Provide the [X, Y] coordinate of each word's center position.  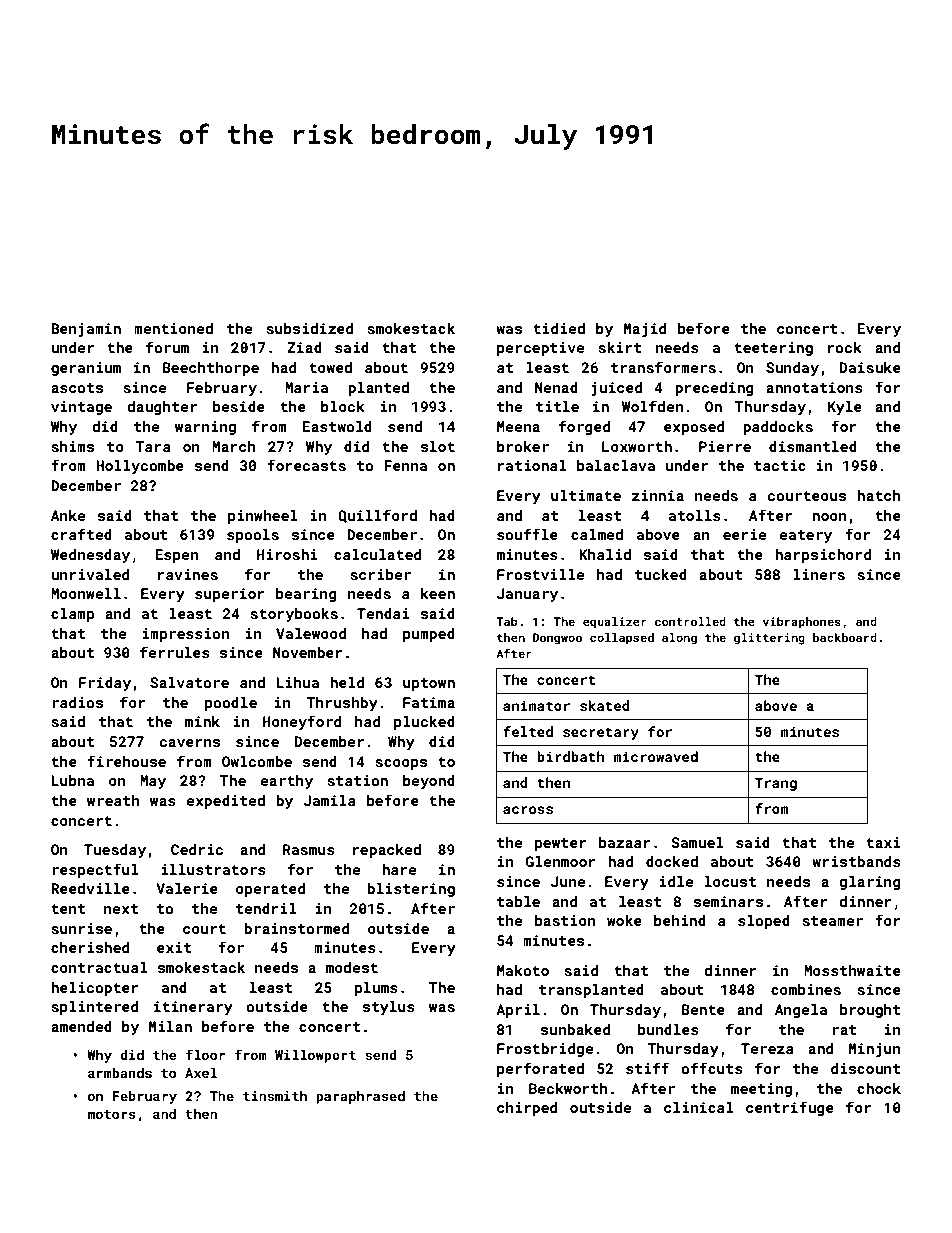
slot [438, 446]
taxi [883, 842]
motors [111, 1114]
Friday [105, 684]
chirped [527, 1109]
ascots [77, 388]
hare [399, 869]
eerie [744, 534]
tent [68, 909]
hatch [879, 495]
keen [438, 593]
